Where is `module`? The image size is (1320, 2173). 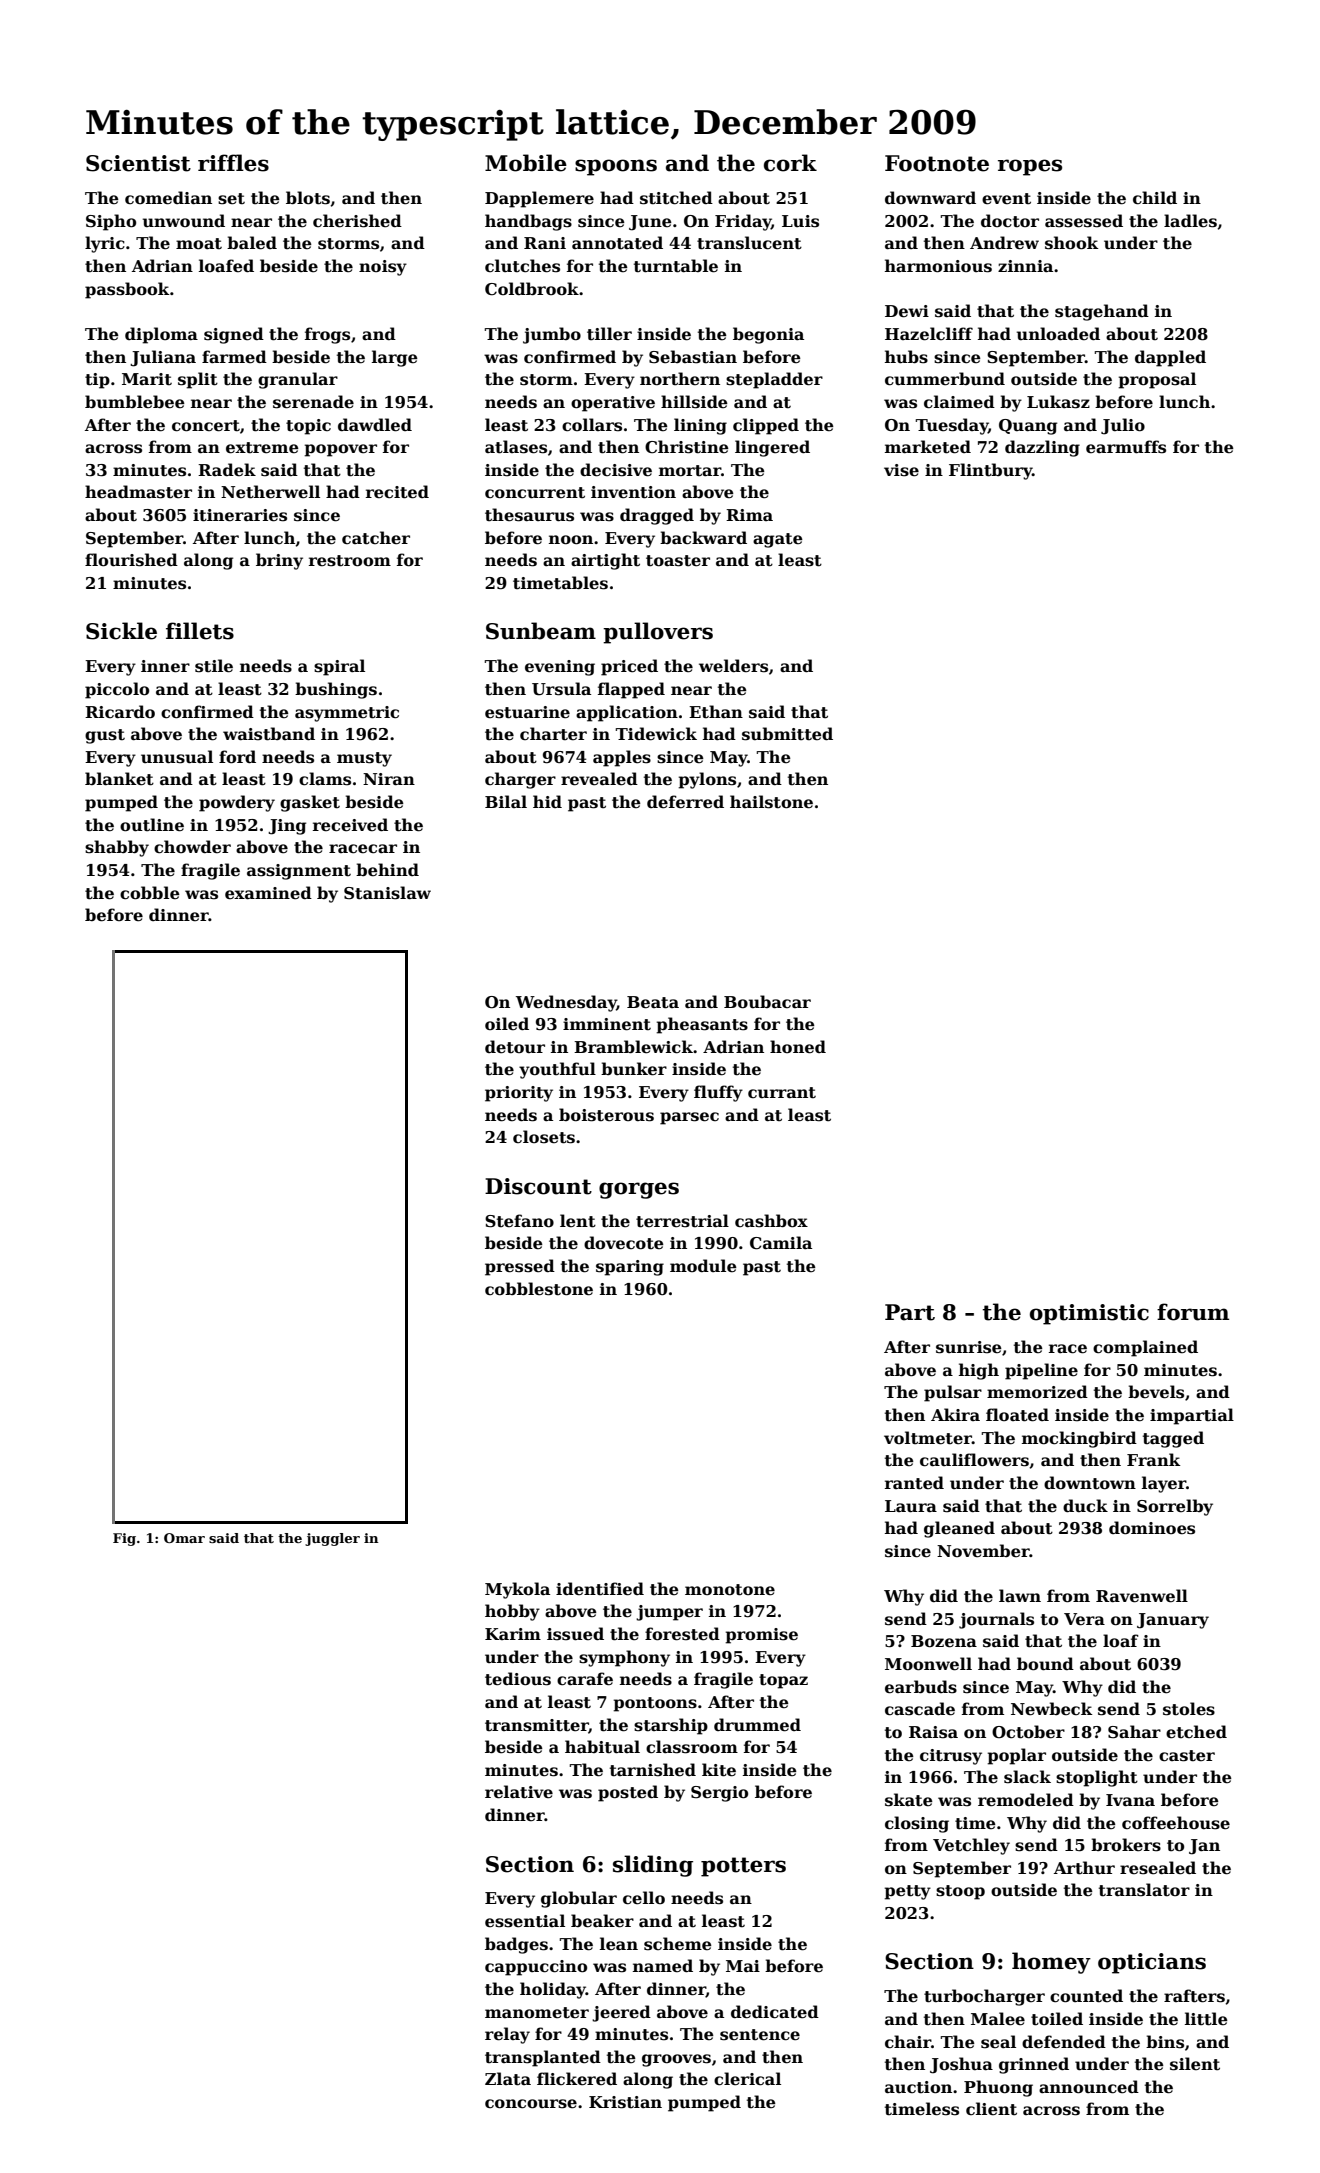 module is located at coordinates (703, 1266).
